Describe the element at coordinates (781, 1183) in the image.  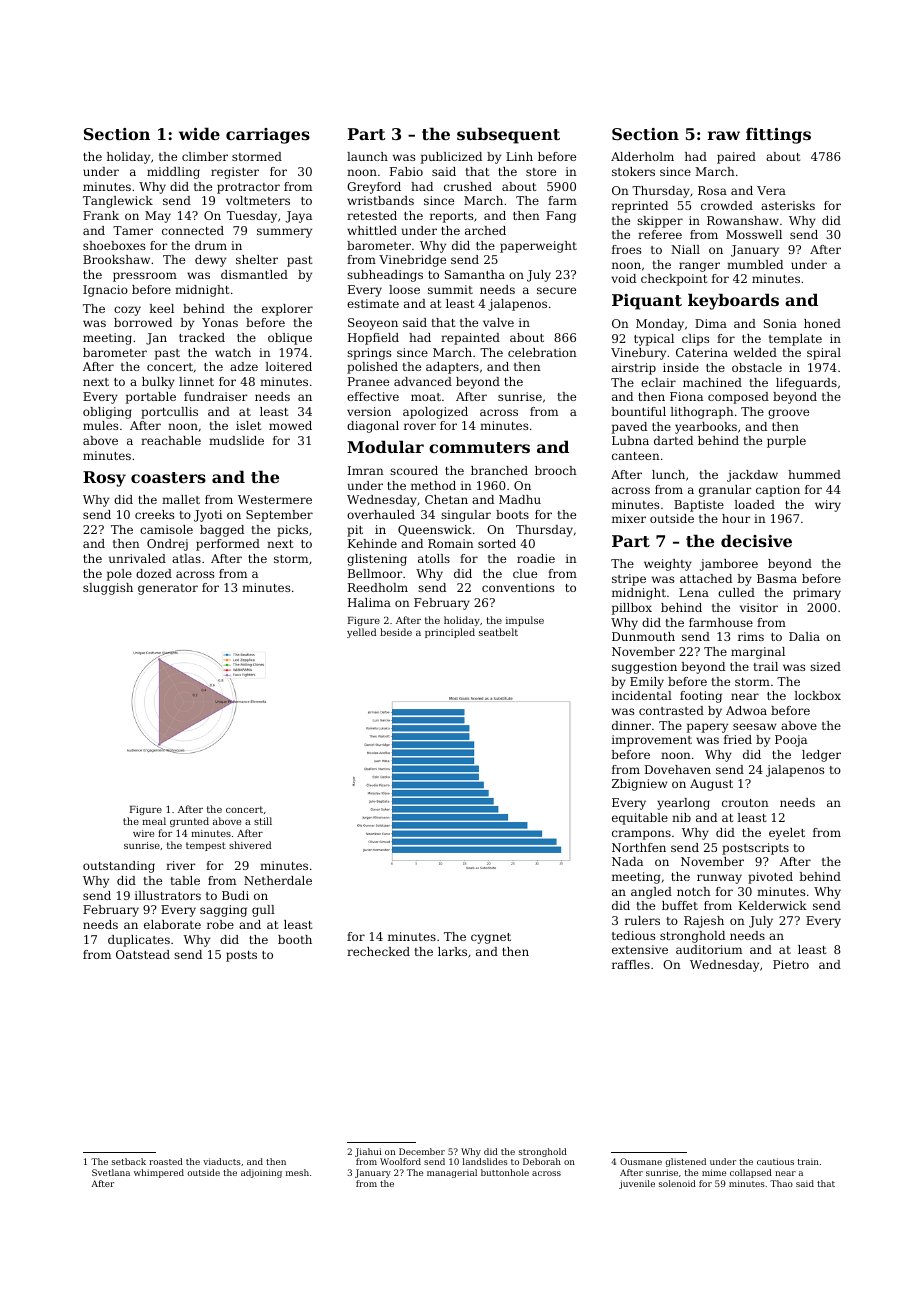
I see `Thao` at that location.
